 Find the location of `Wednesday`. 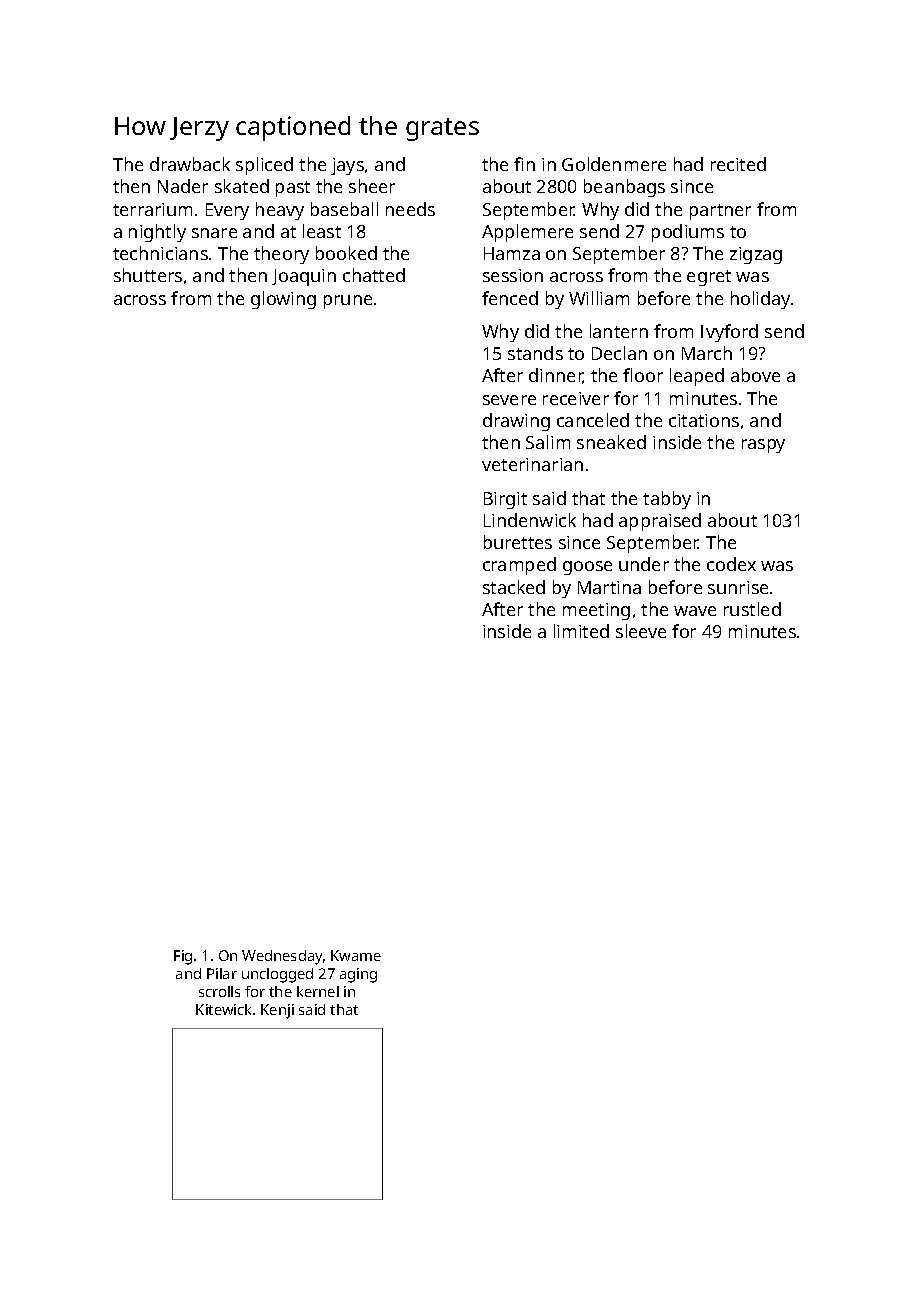

Wednesday is located at coordinates (282, 957).
